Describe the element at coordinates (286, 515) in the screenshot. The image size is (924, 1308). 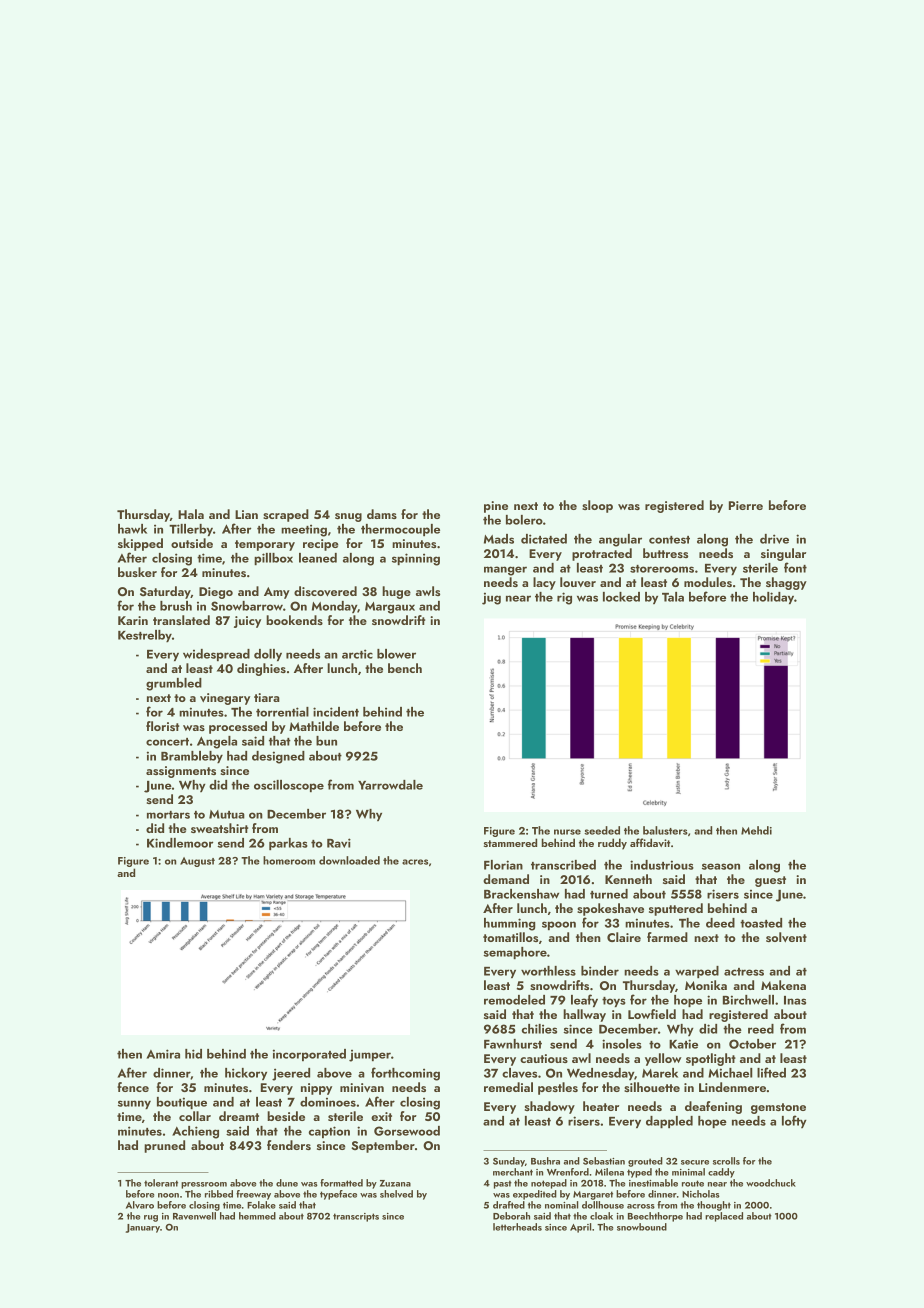
I see `scraped` at that location.
